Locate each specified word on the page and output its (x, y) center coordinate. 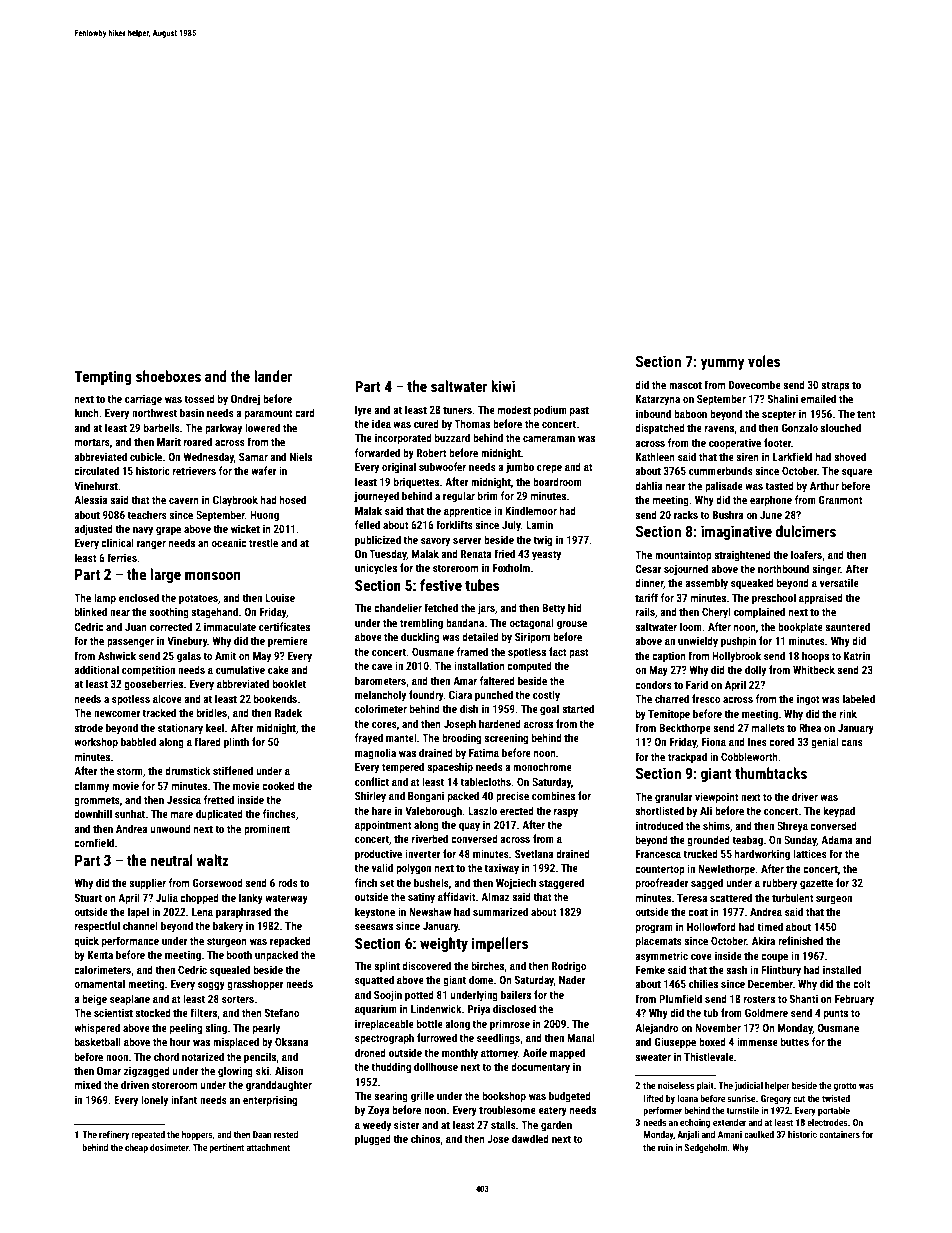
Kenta (100, 955)
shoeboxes (168, 376)
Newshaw (430, 911)
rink (848, 713)
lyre (363, 410)
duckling (420, 638)
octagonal (531, 624)
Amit (225, 655)
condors (653, 684)
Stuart (88, 898)
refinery (114, 1135)
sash (736, 969)
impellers (500, 944)
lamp (105, 599)
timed (770, 926)
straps (835, 386)
